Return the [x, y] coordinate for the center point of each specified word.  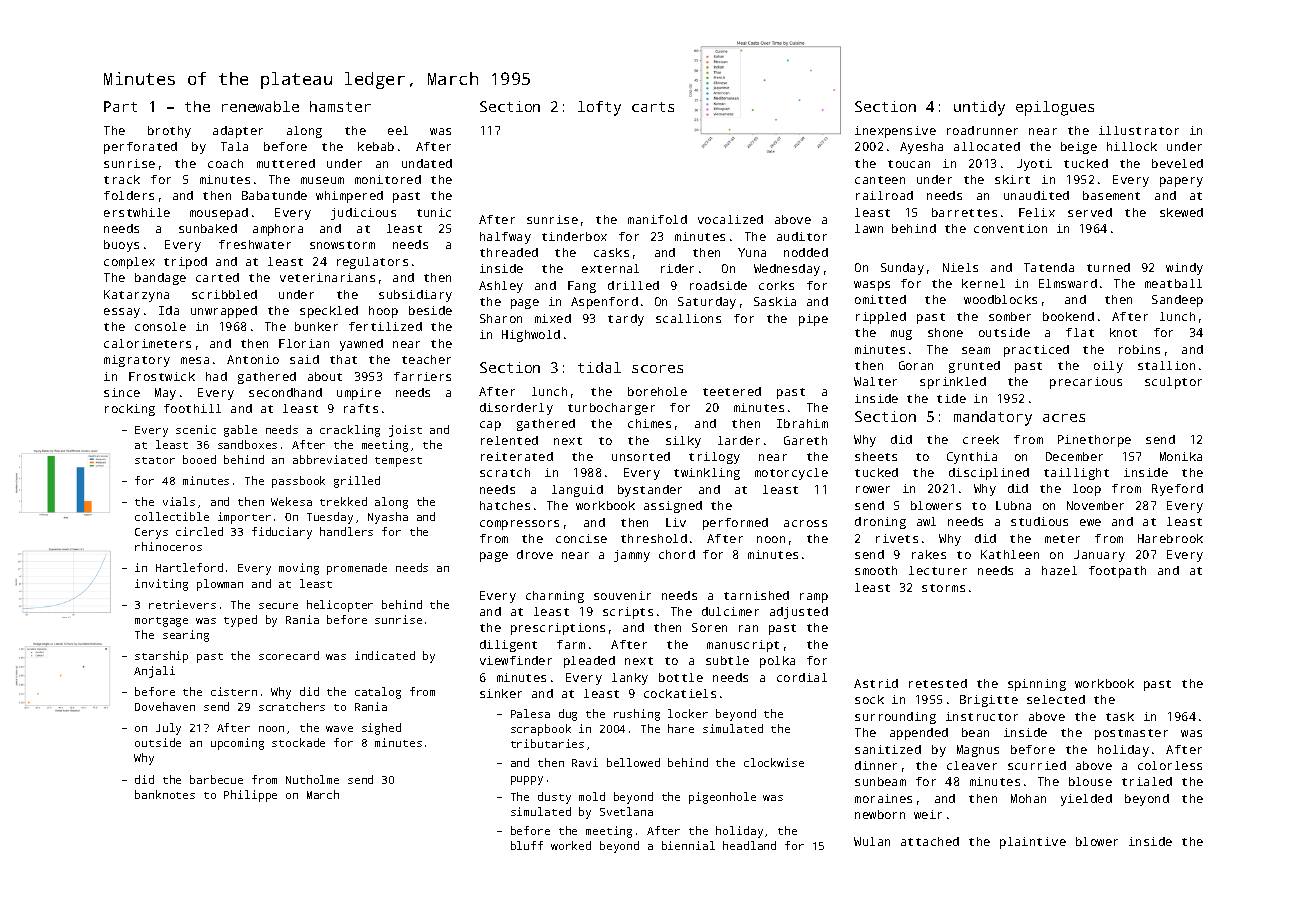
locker [688, 713]
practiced [1036, 351]
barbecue [216, 779]
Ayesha [921, 148]
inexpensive [895, 132]
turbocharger [611, 409]
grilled [357, 482]
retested [938, 683]
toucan [909, 164]
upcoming [237, 744]
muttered [286, 163]
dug [568, 715]
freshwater [255, 244]
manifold [657, 219]
